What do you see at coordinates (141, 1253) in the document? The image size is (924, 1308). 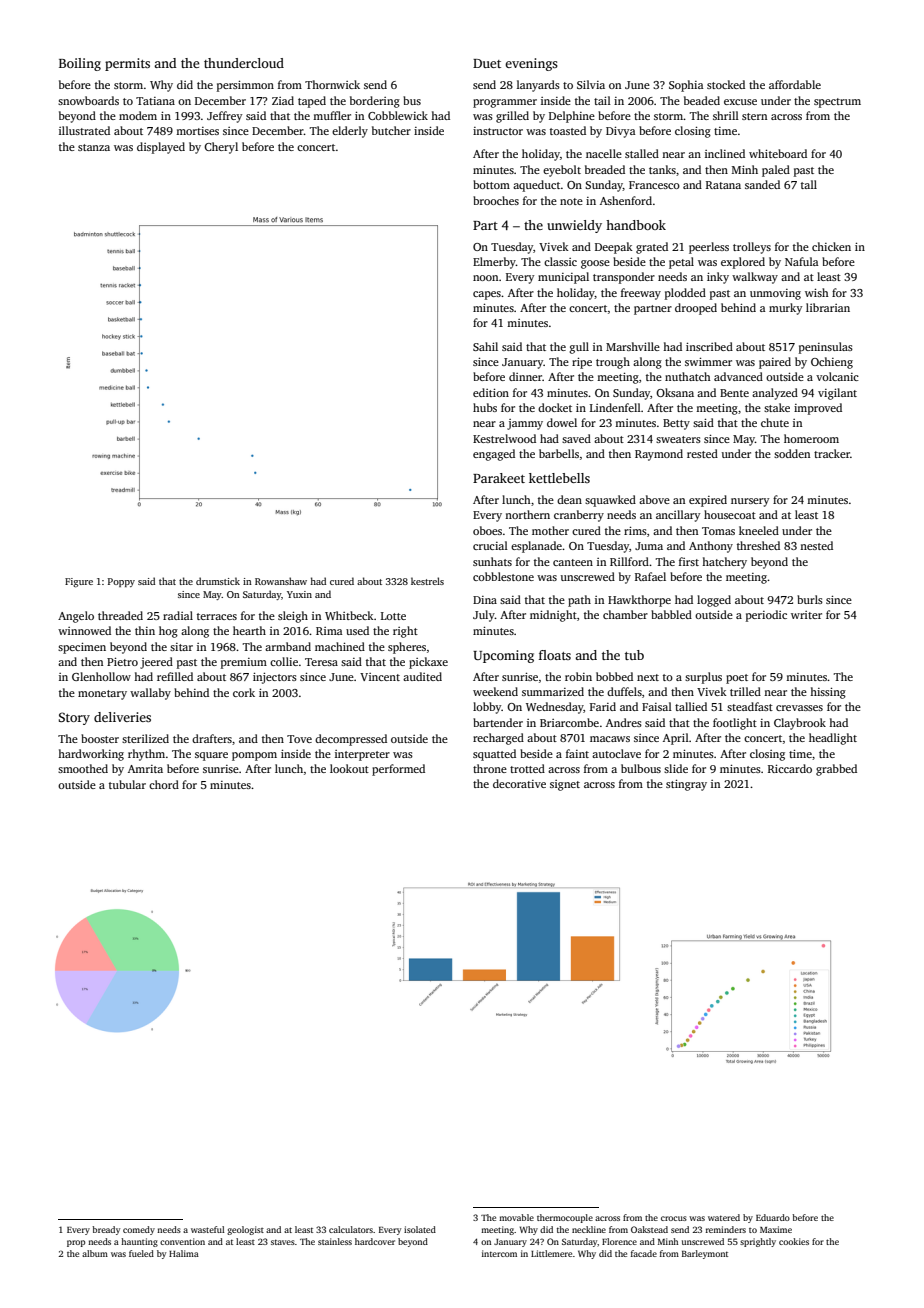 I see `fueled` at bounding box center [141, 1253].
